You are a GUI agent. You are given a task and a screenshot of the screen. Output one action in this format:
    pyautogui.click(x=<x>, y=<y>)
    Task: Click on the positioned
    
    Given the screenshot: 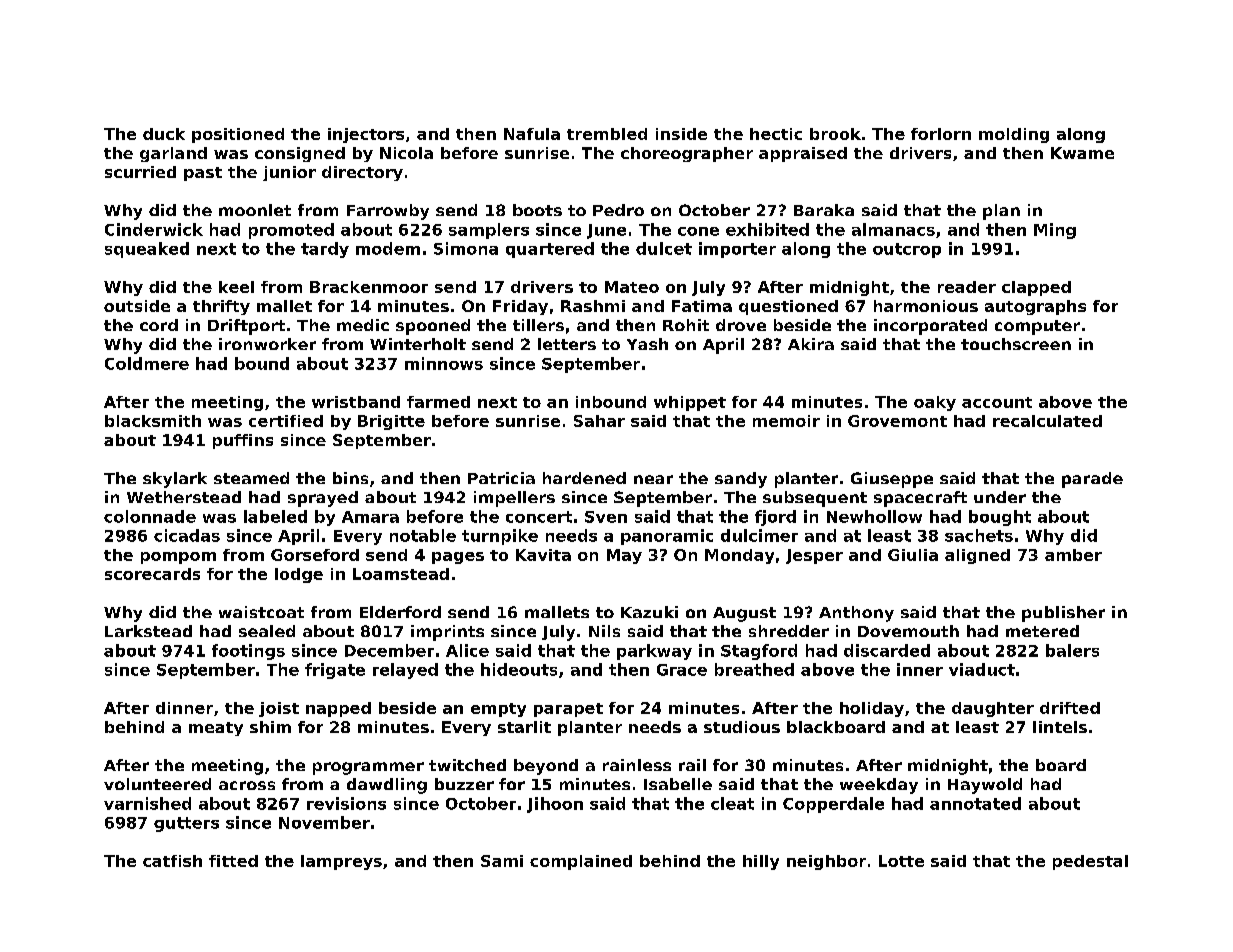 What is the action you would take?
    pyautogui.click(x=238, y=135)
